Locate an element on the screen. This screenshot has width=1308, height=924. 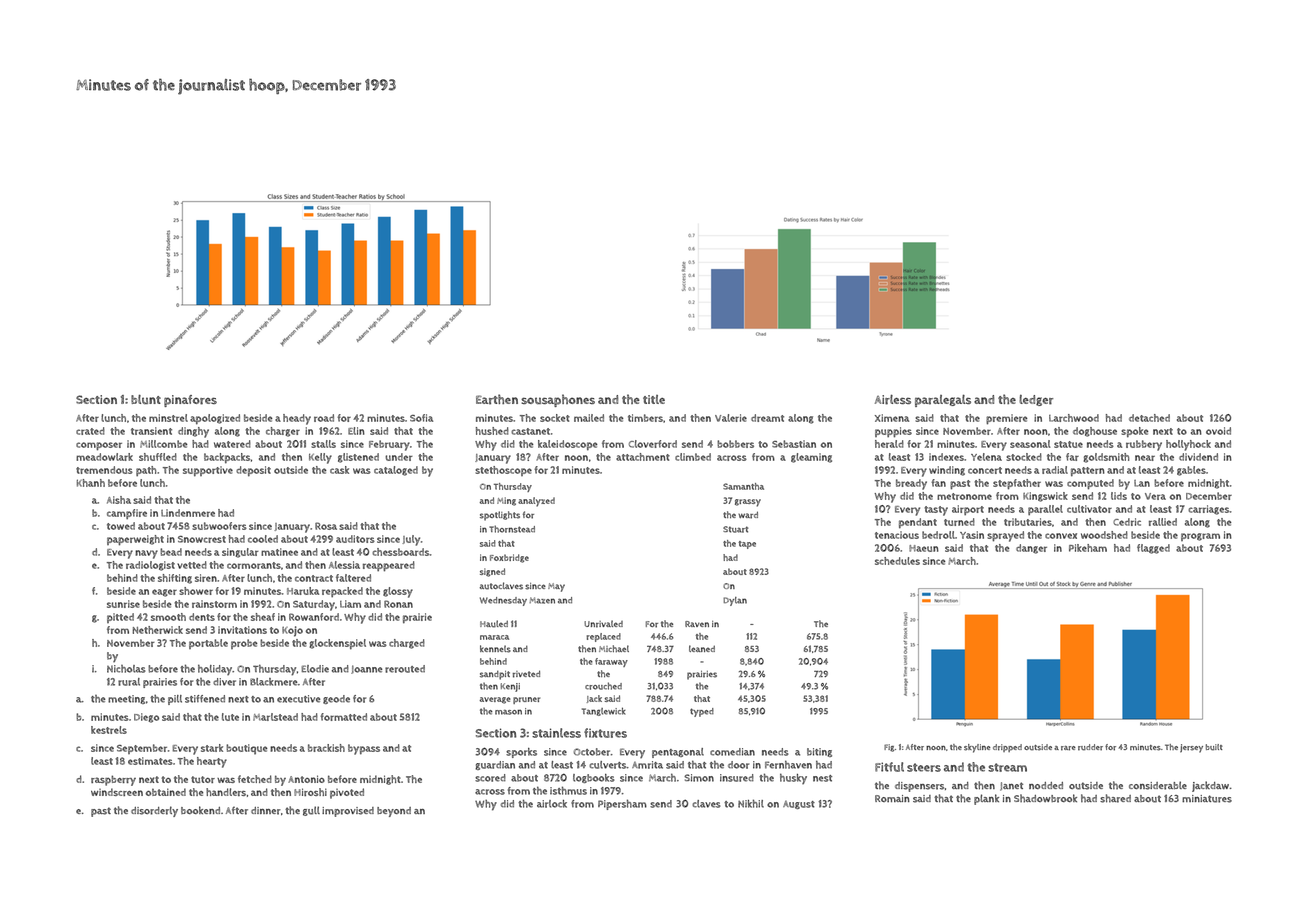
diver is located at coordinates (224, 682).
